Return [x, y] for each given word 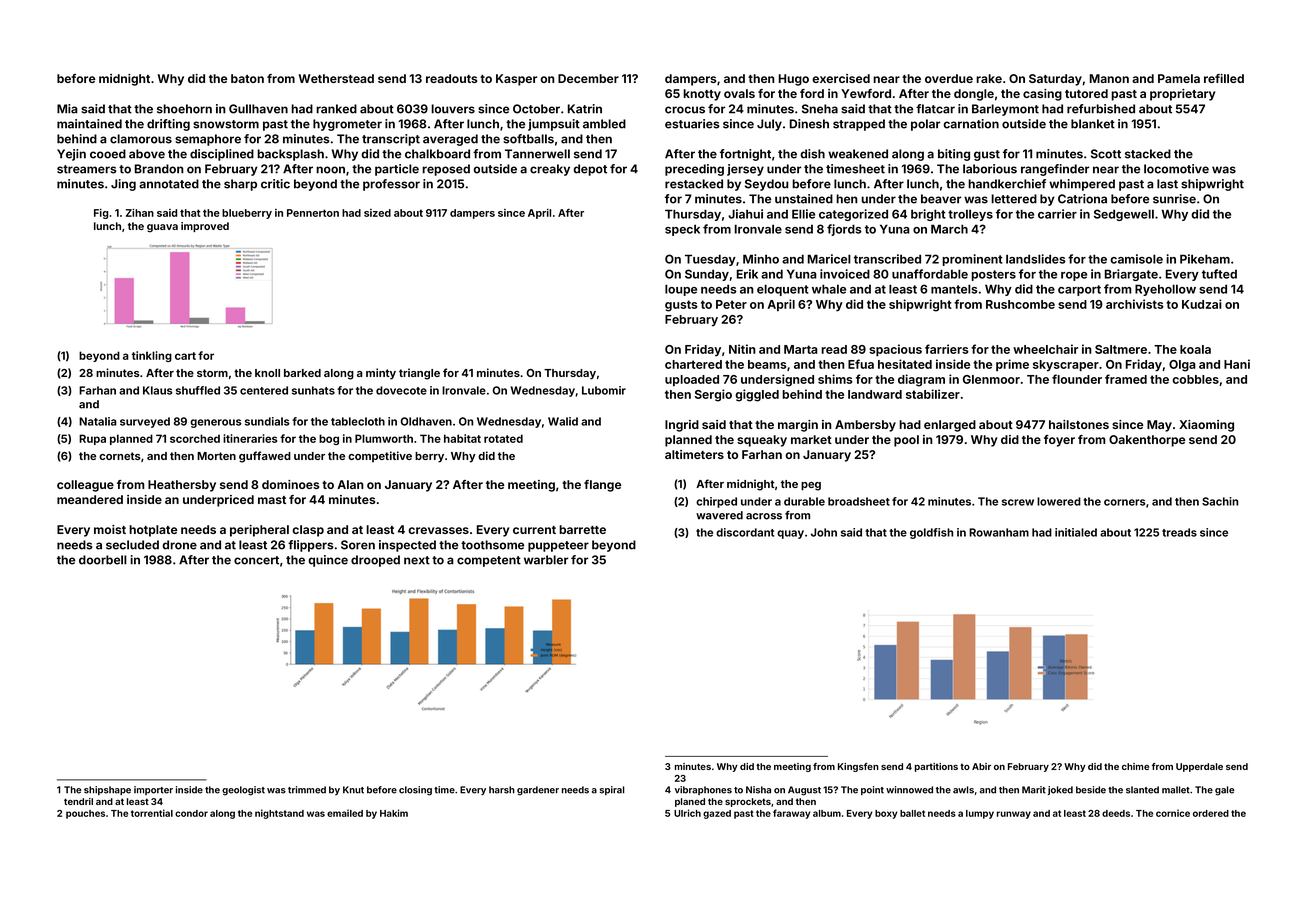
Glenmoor [991, 379]
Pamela [1179, 78]
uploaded [692, 380]
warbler [546, 560]
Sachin [1220, 501]
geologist [243, 791]
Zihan [140, 213]
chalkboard [437, 154]
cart [185, 356]
